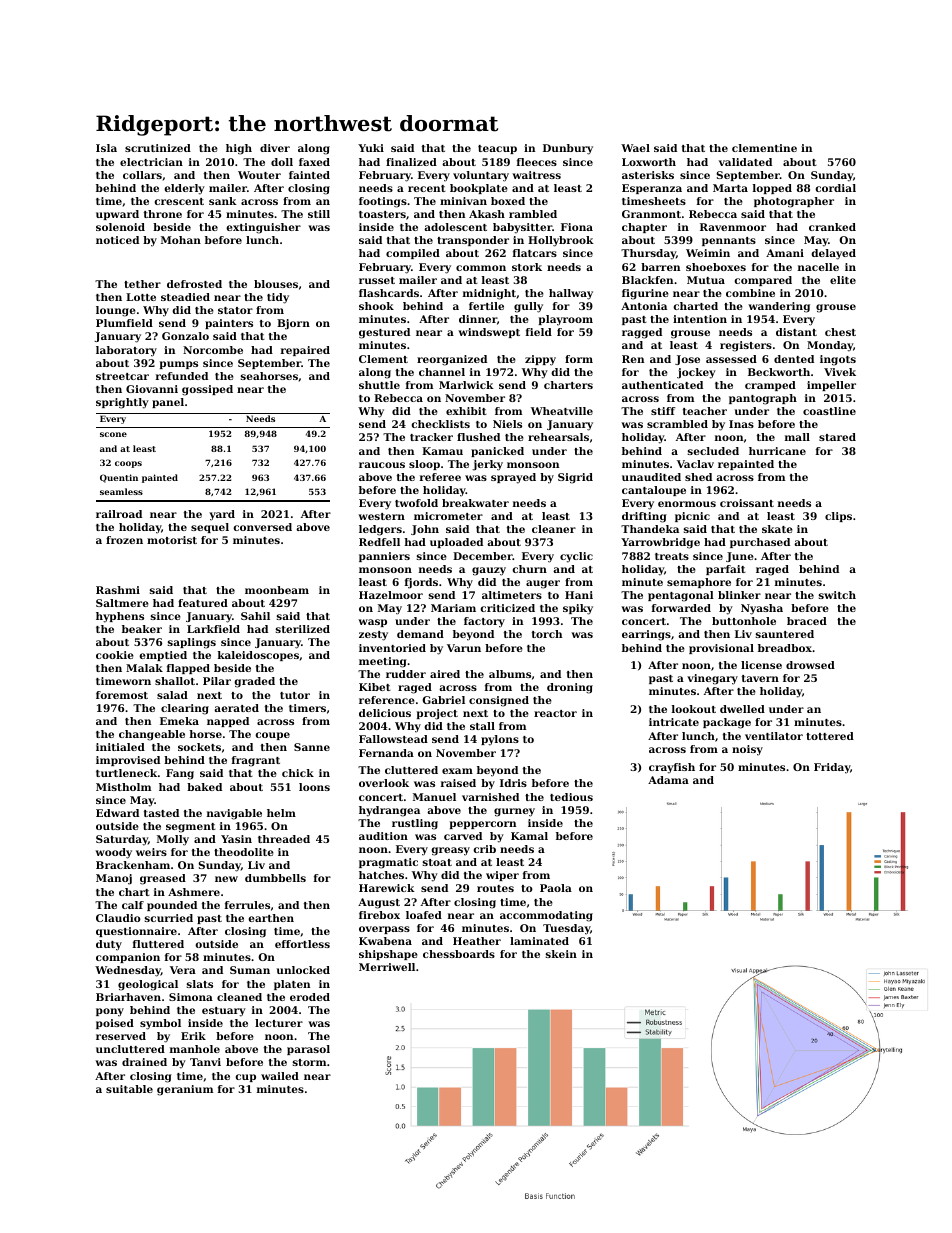  I want to click on chick, so click(298, 773).
